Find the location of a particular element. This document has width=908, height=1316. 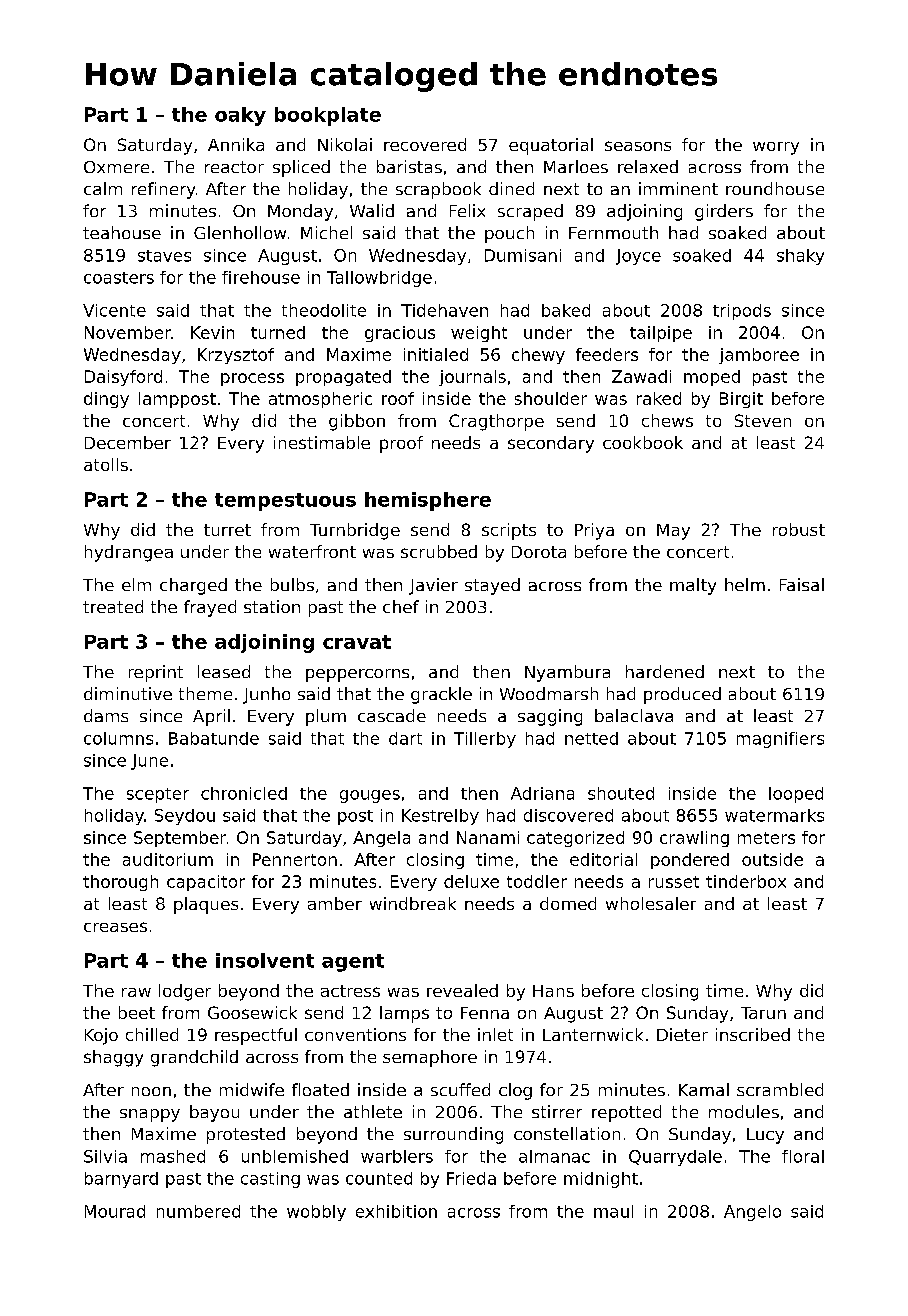

shoulder is located at coordinates (551, 398).
